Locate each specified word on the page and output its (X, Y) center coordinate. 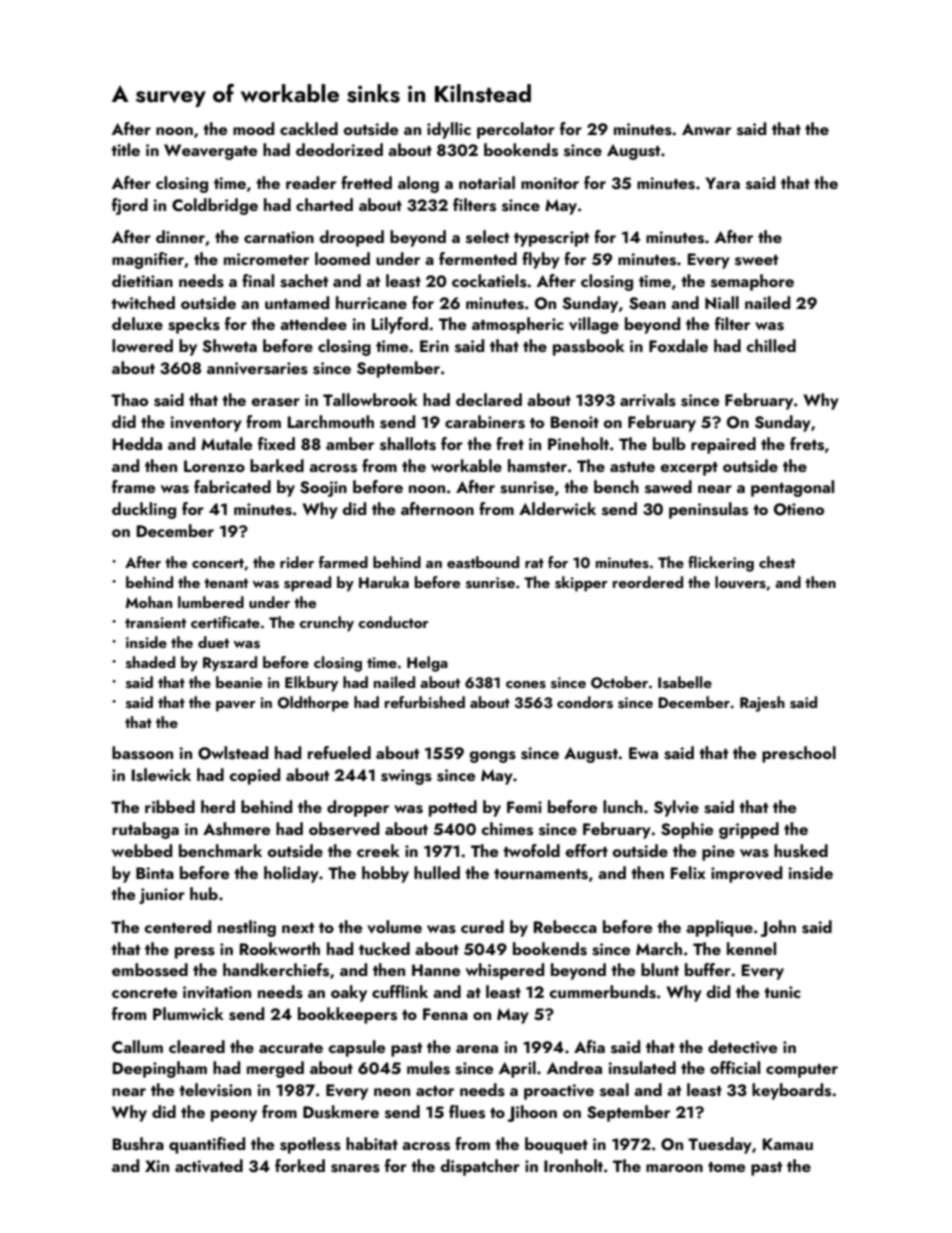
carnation (279, 237)
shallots (408, 444)
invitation (217, 992)
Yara (722, 183)
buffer (708, 969)
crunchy (326, 624)
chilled (771, 345)
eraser (276, 402)
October (619, 682)
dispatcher (480, 1167)
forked (300, 1165)
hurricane (371, 302)
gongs (493, 757)
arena (477, 1049)
